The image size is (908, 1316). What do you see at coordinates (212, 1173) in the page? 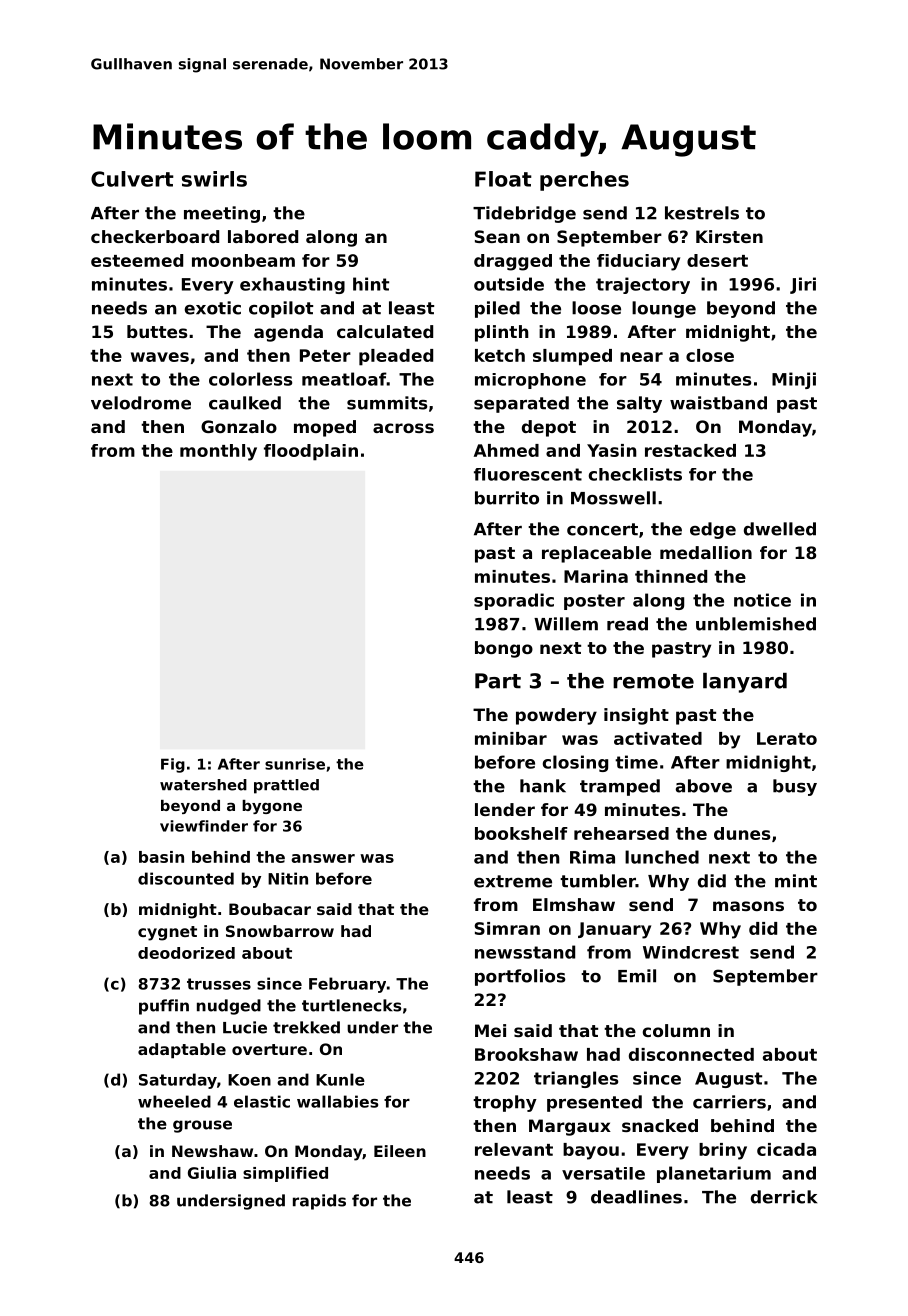
I see `Giulia` at bounding box center [212, 1173].
